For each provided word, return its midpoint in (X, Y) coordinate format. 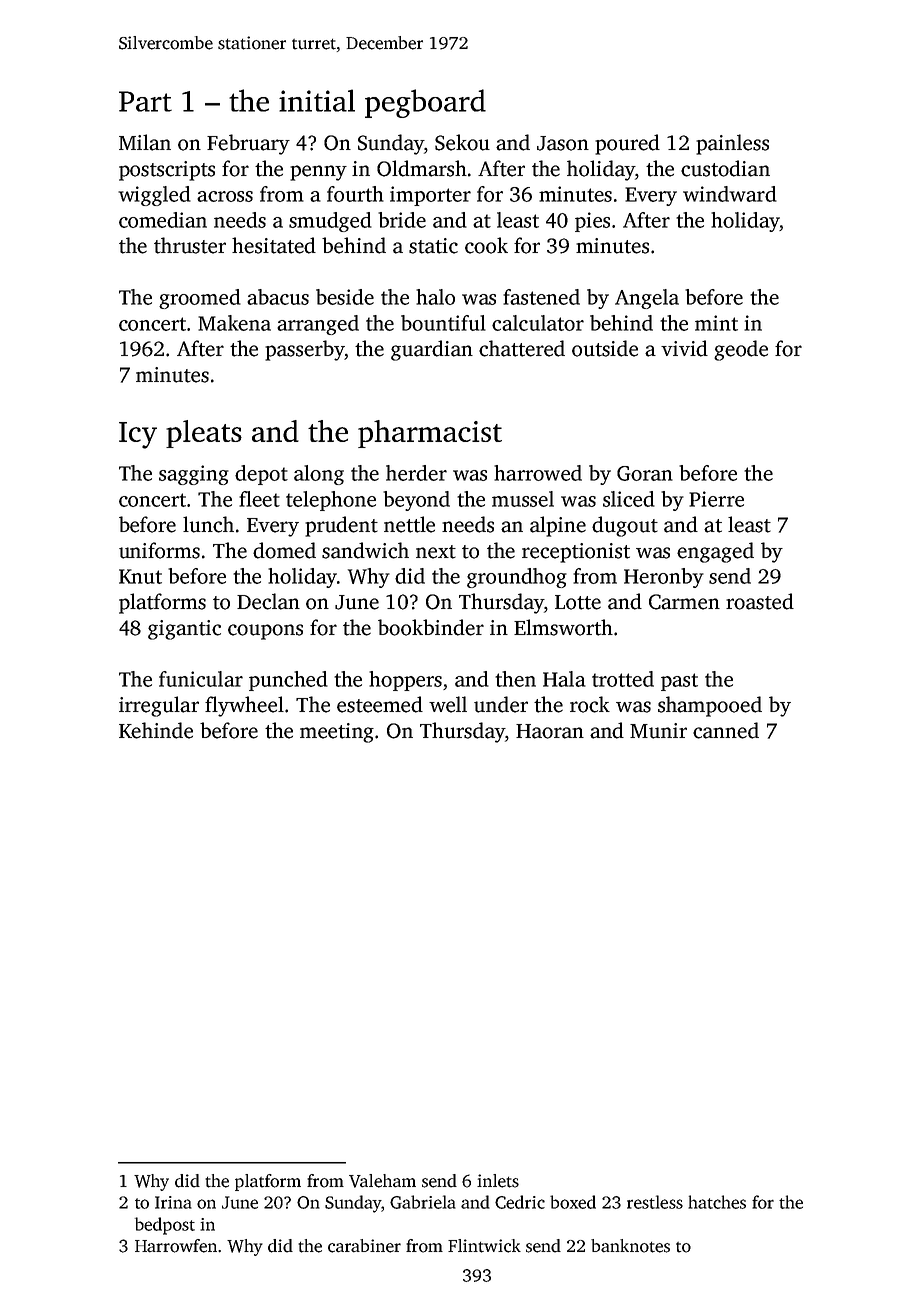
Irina (173, 1202)
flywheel (244, 706)
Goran (645, 473)
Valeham (382, 1181)
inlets (498, 1181)
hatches (717, 1202)
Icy (138, 435)
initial (317, 100)
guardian (432, 350)
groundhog (517, 578)
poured (627, 144)
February (248, 144)
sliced (629, 499)
